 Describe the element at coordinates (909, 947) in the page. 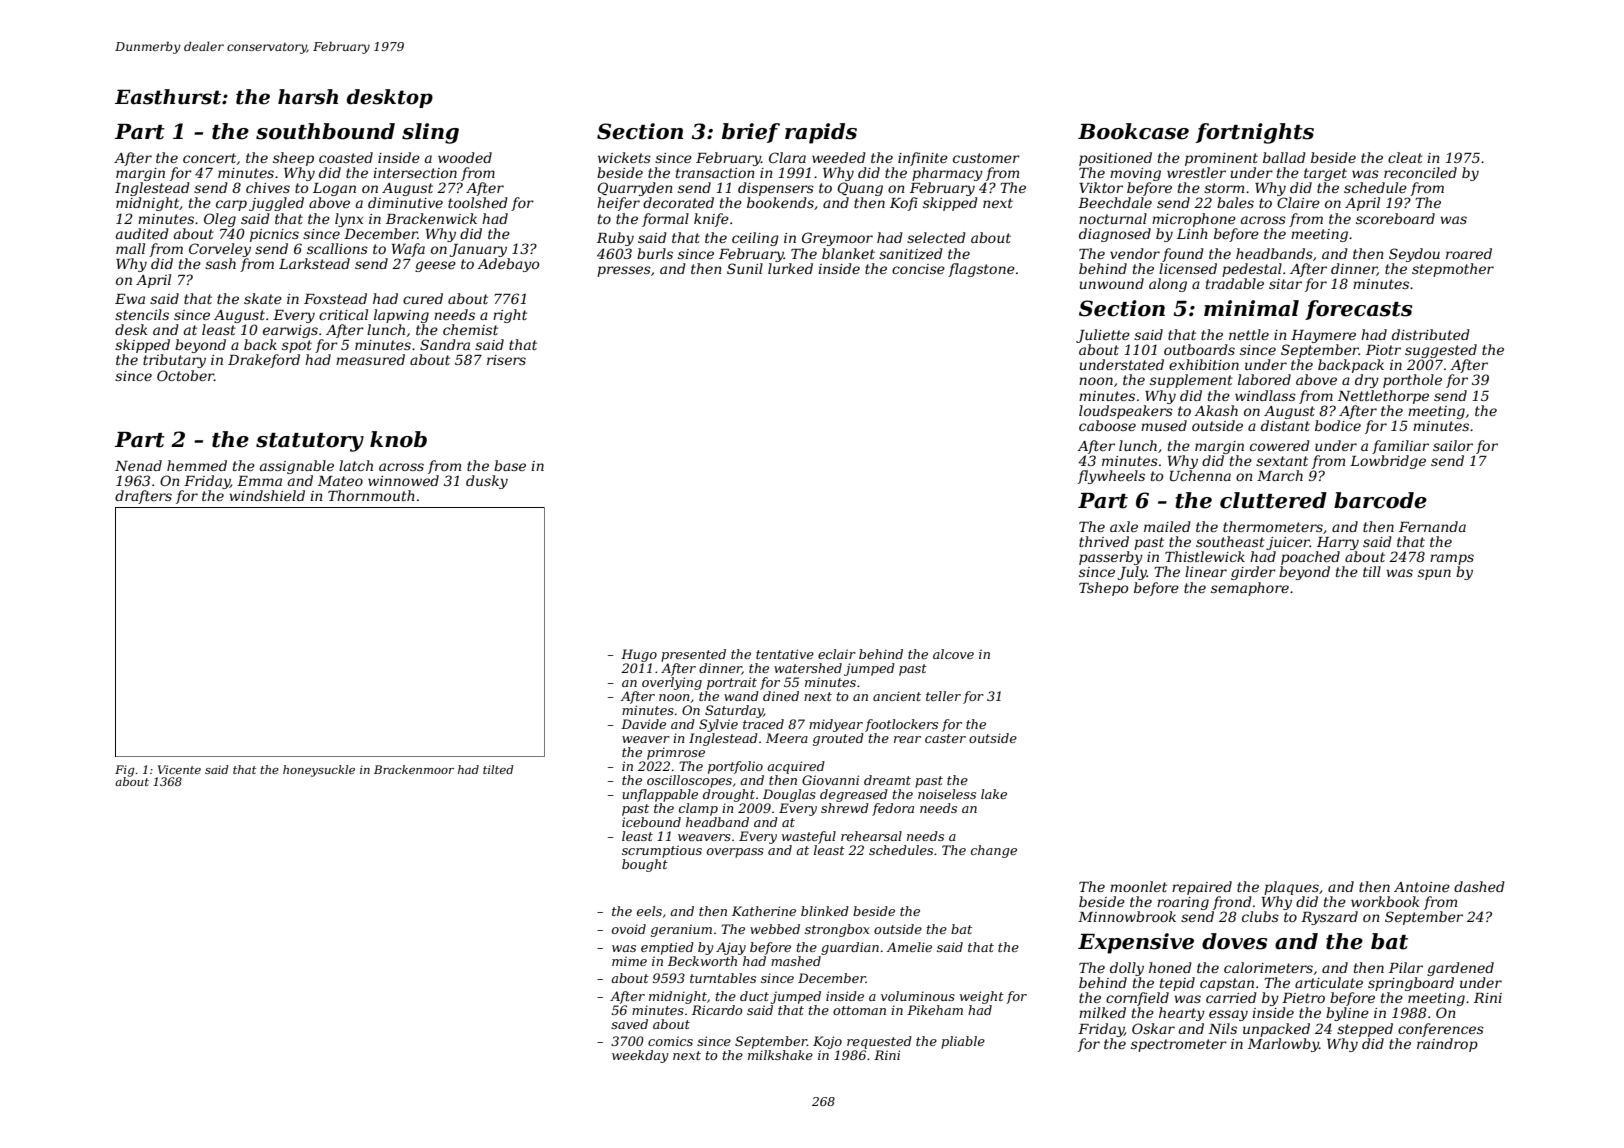

I see `Amelie` at that location.
